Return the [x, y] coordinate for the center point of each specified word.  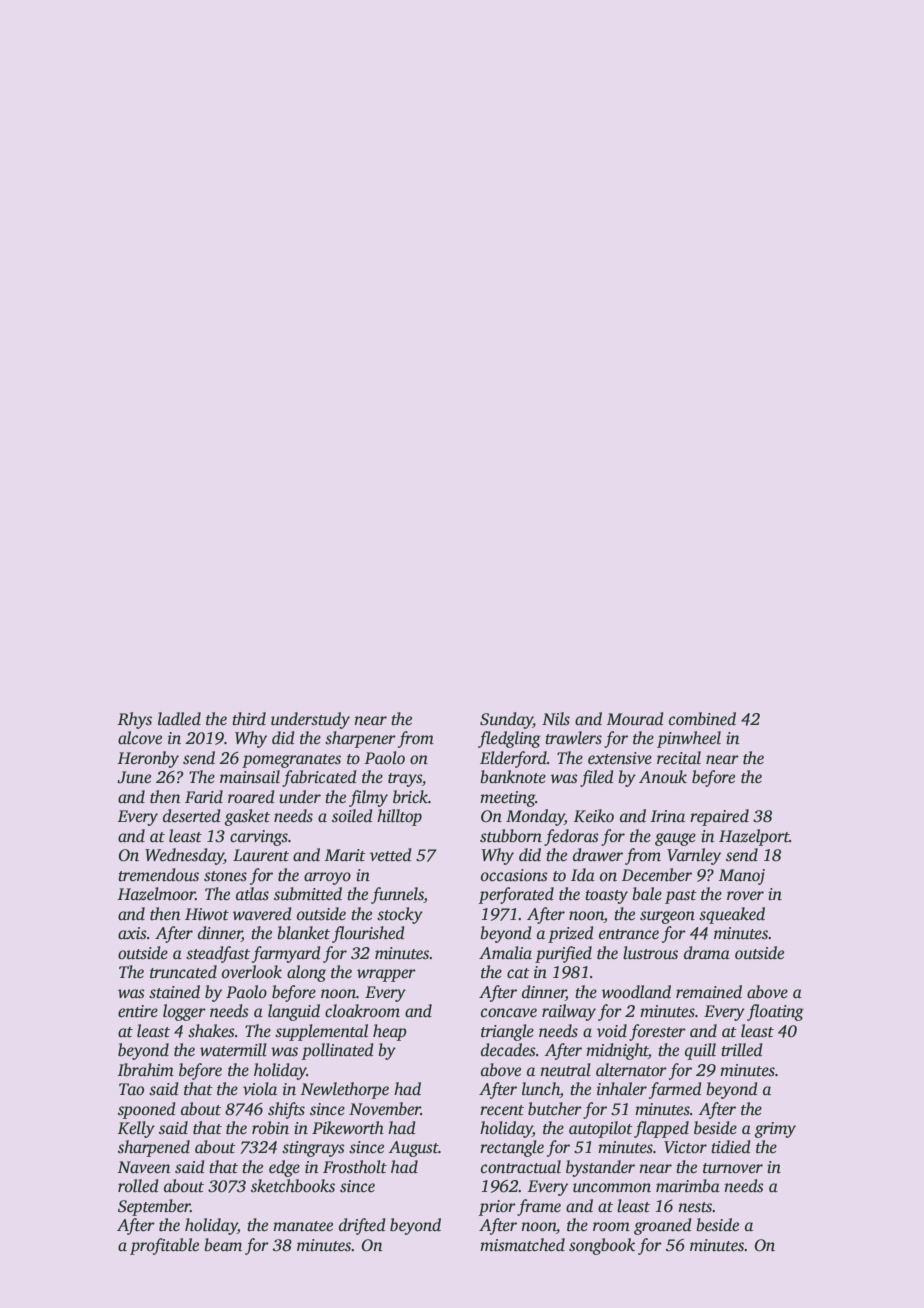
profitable [164, 1246]
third [249, 719]
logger [184, 1012]
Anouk [663, 777]
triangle [507, 1032]
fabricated [319, 778]
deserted [192, 816]
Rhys [134, 720]
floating [775, 1012]
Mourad [635, 719]
